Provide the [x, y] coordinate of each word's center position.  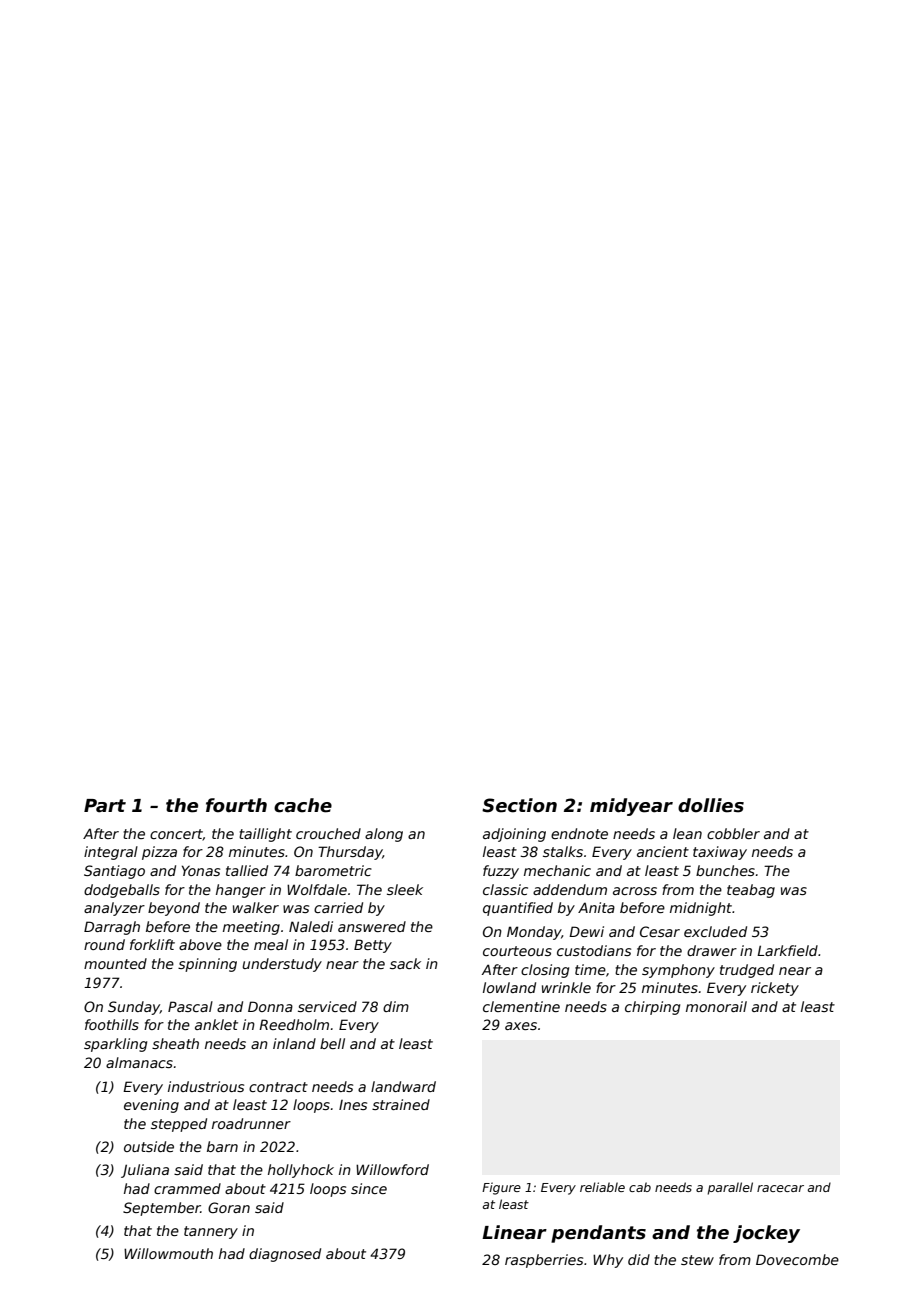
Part [105, 806]
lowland [509, 987]
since [369, 1188]
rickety [775, 989]
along [384, 835]
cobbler [733, 833]
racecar [780, 1188]
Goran [229, 1207]
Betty [373, 946]
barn [222, 1146]
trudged [747, 971]
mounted [115, 963]
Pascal [190, 1006]
